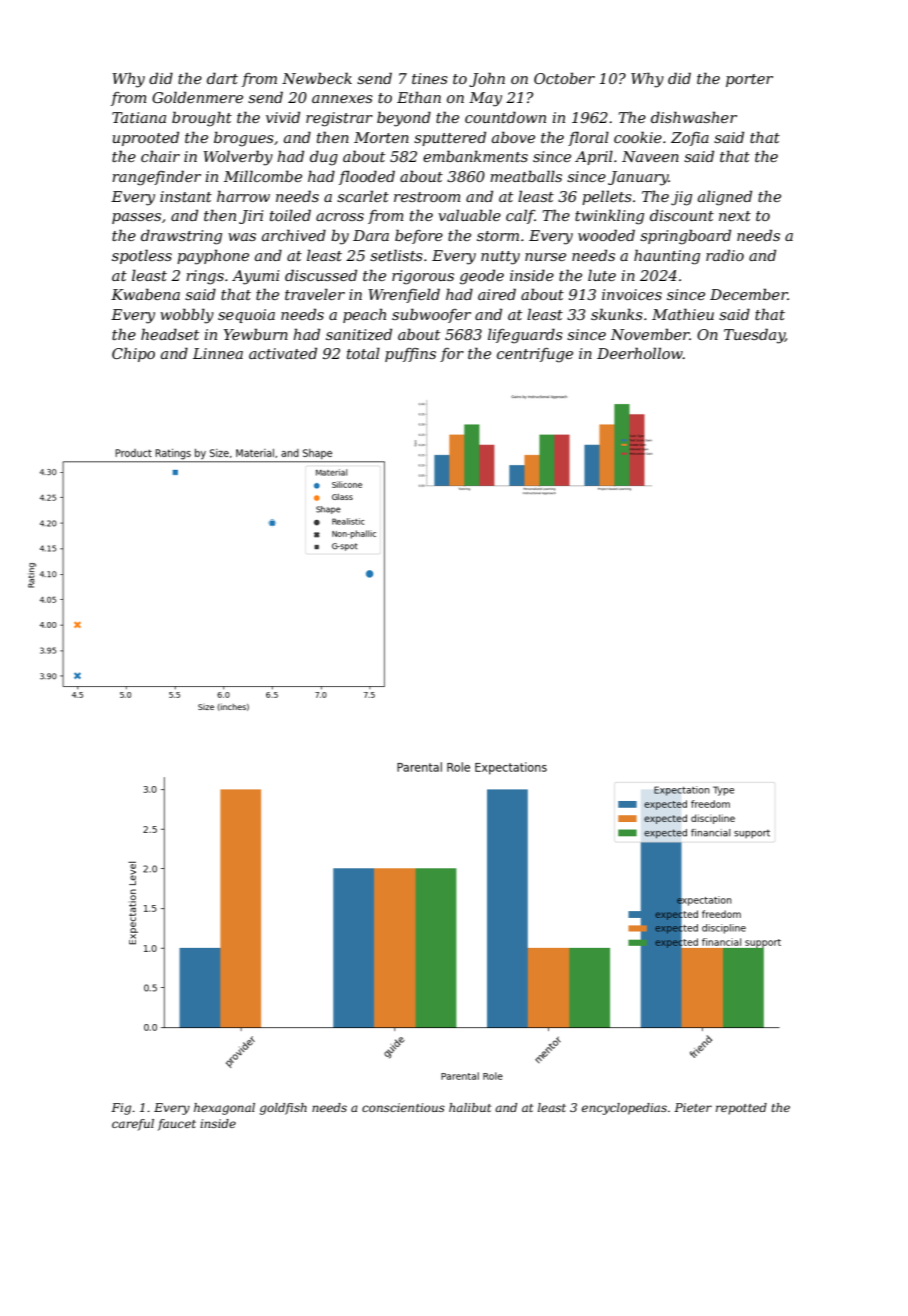 The image size is (908, 1316). I want to click on repotted, so click(741, 1109).
